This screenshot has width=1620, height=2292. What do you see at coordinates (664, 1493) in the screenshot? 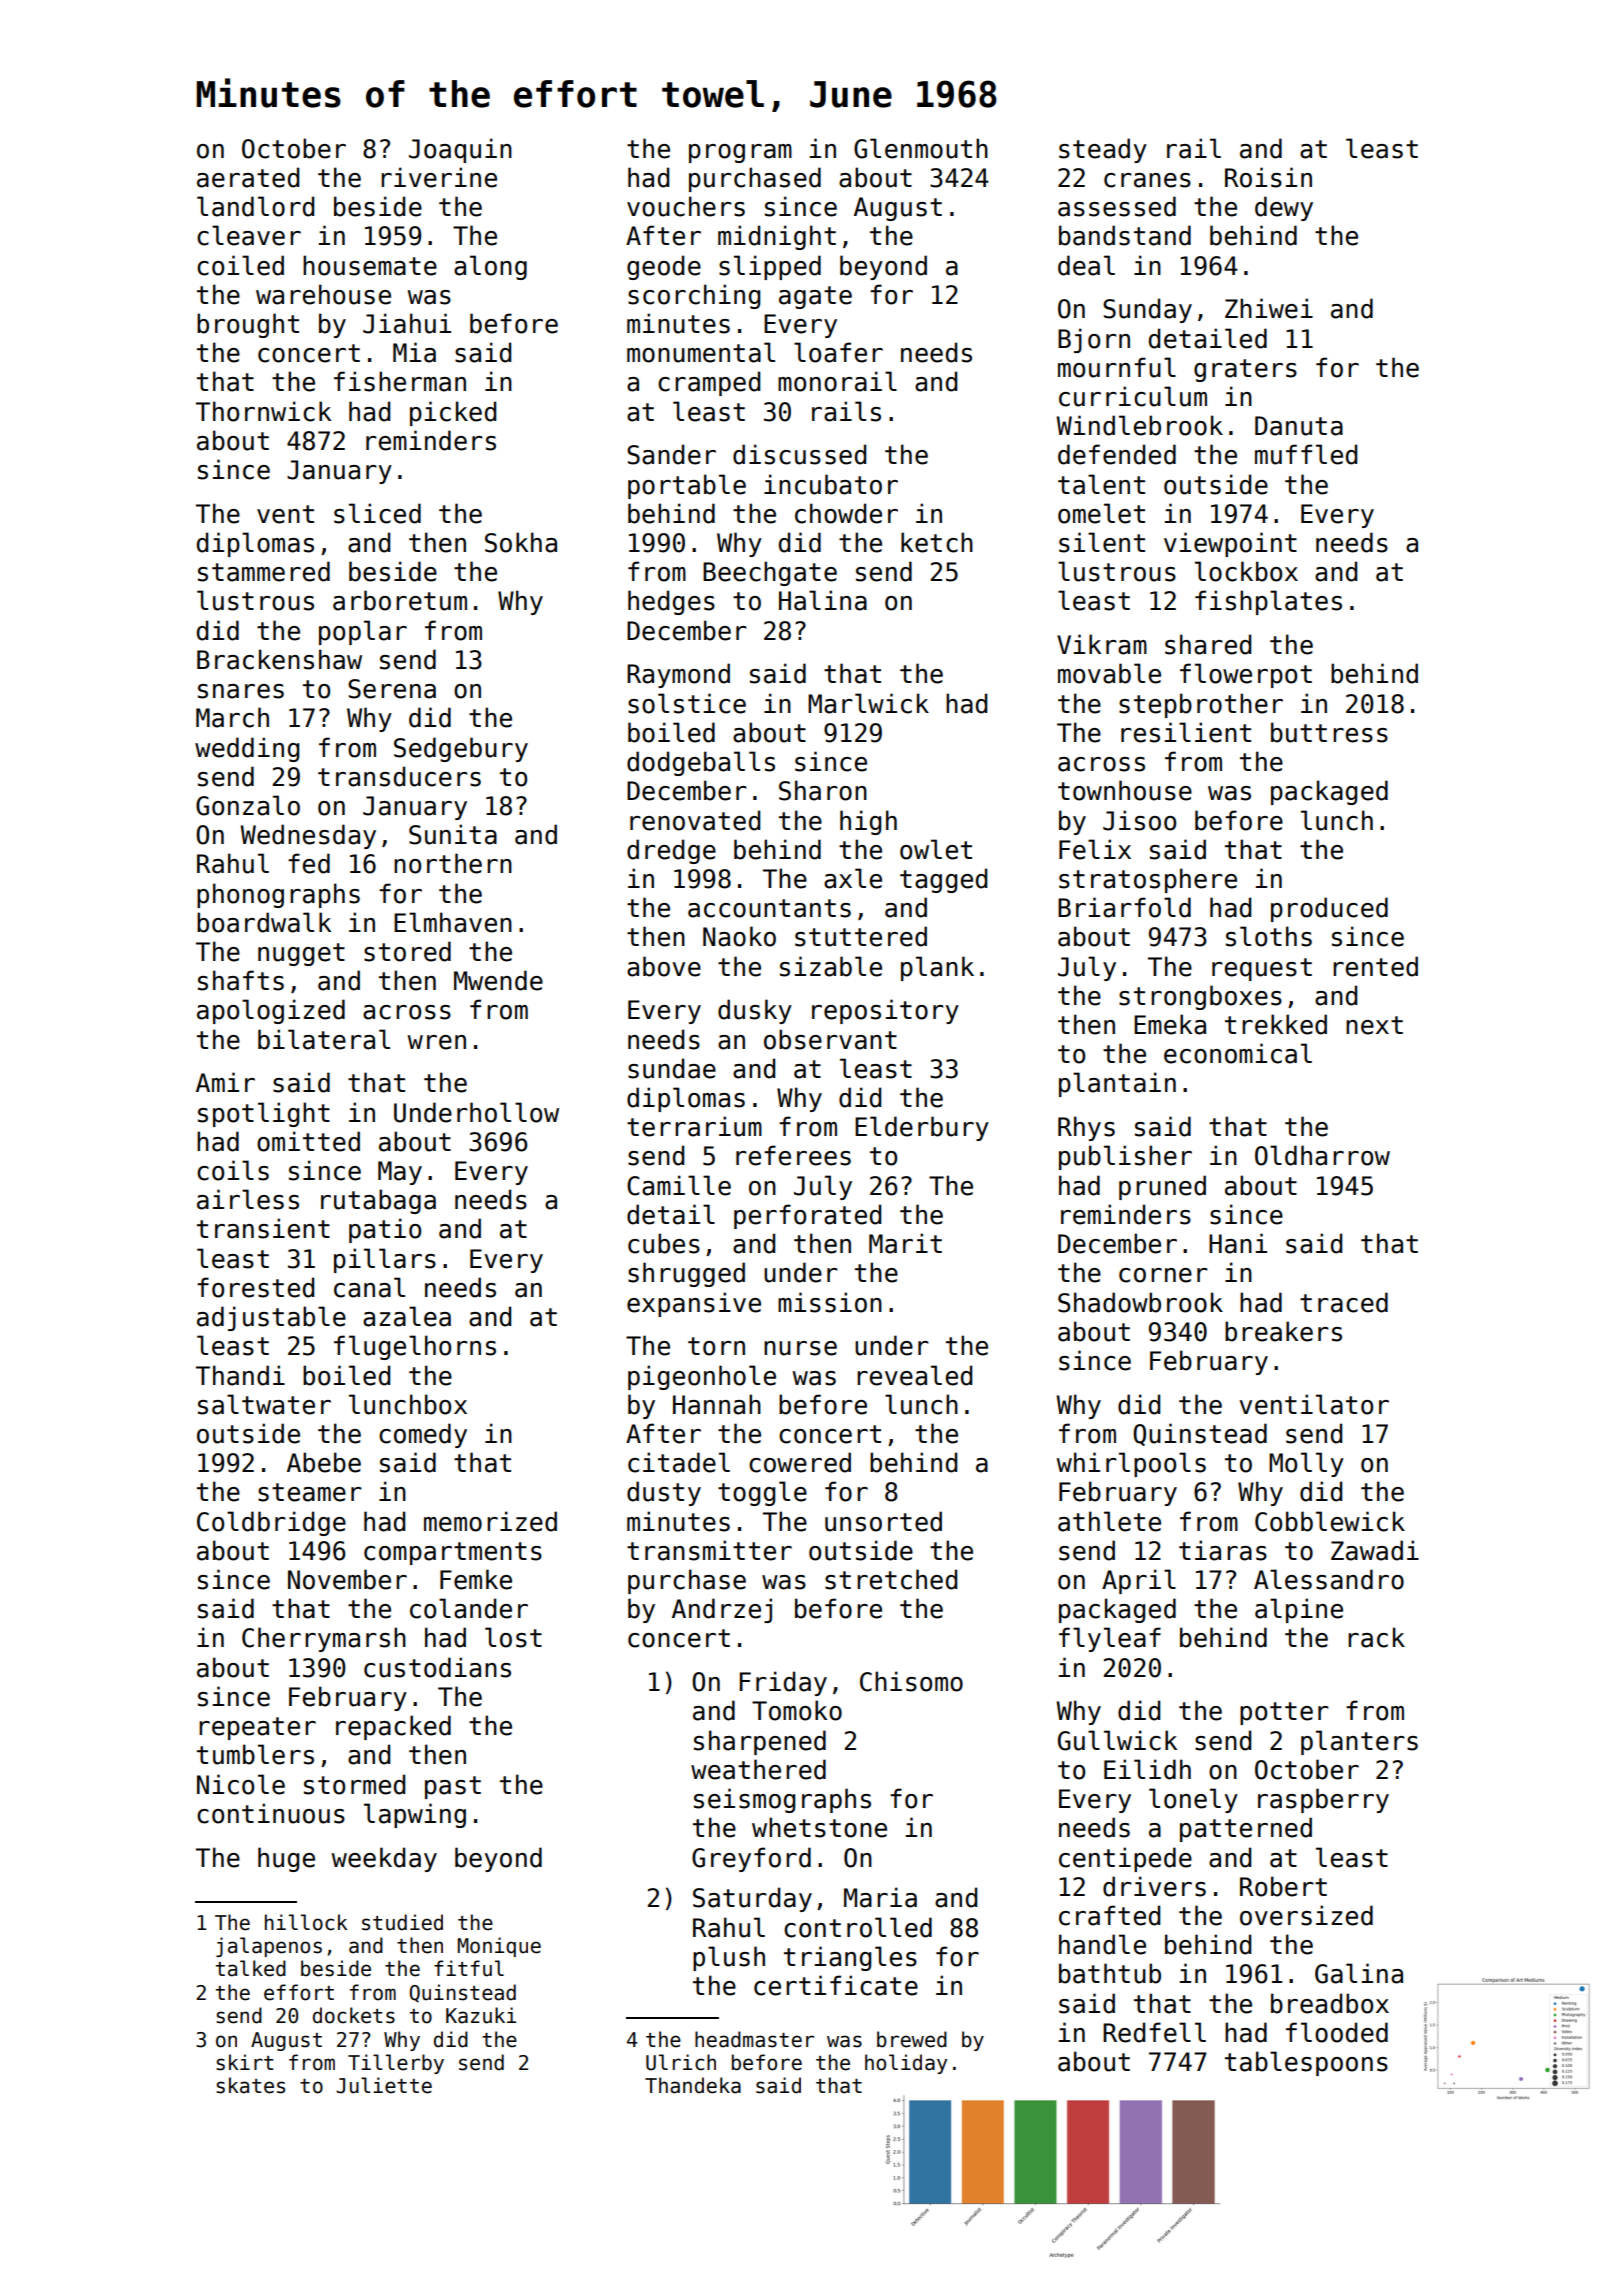
I see `dusty` at bounding box center [664, 1493].
